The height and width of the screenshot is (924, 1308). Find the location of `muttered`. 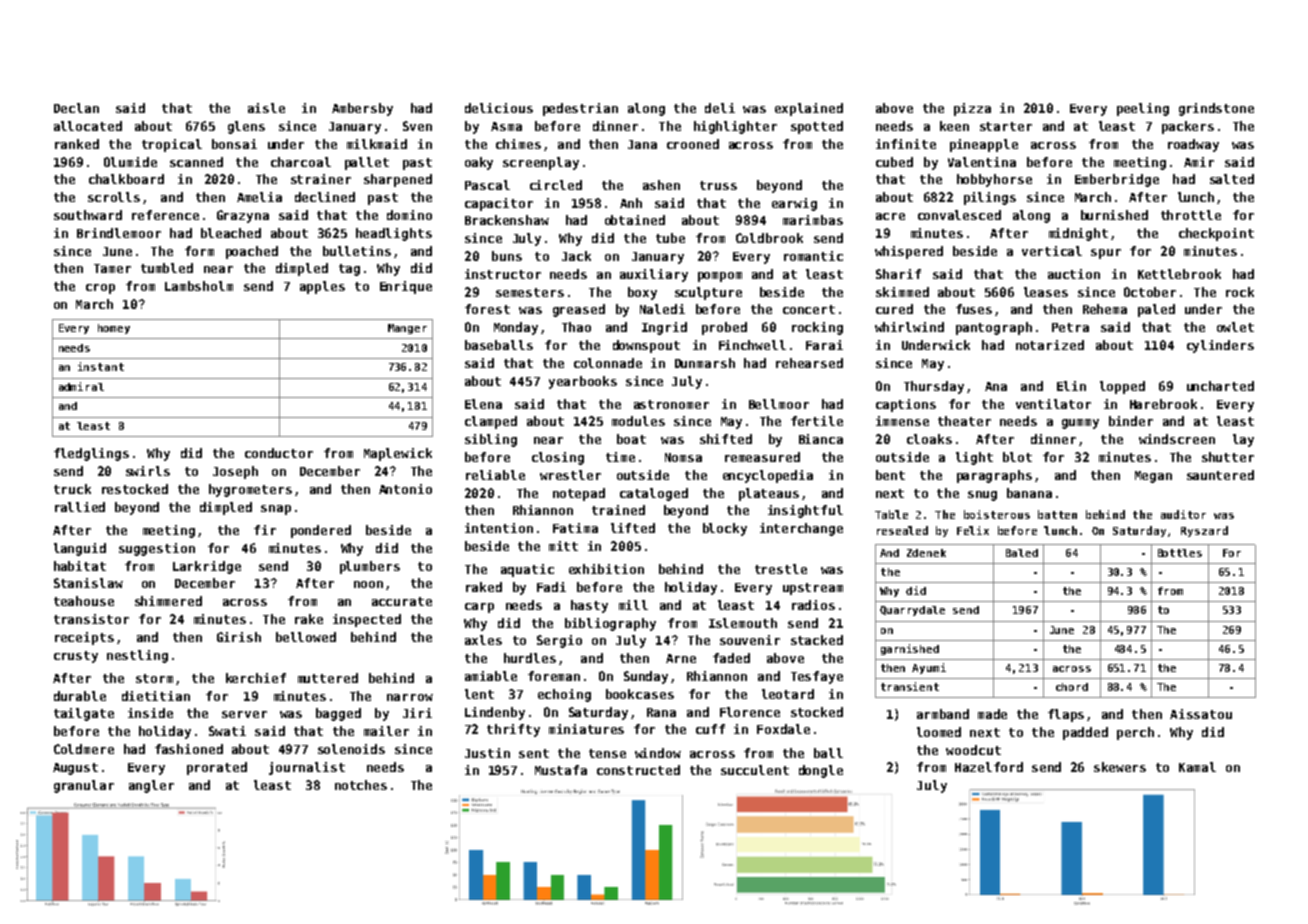

muttered is located at coordinates (328, 678).
